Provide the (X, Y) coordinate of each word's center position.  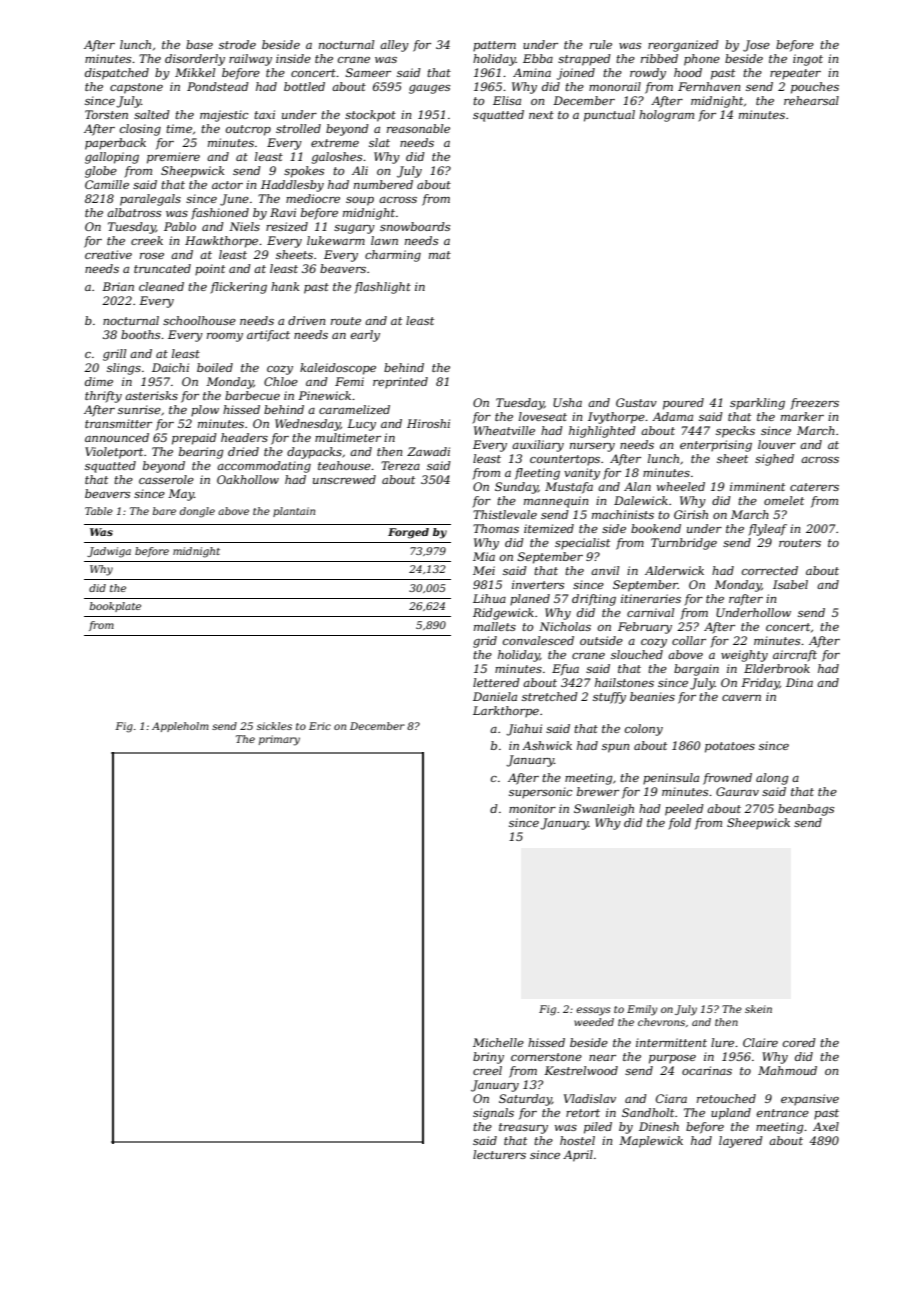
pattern (494, 46)
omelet (784, 500)
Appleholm (180, 727)
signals (493, 1114)
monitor (532, 808)
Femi (349, 381)
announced (117, 437)
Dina (799, 682)
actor (227, 185)
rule (601, 44)
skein (758, 1009)
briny (488, 1058)
